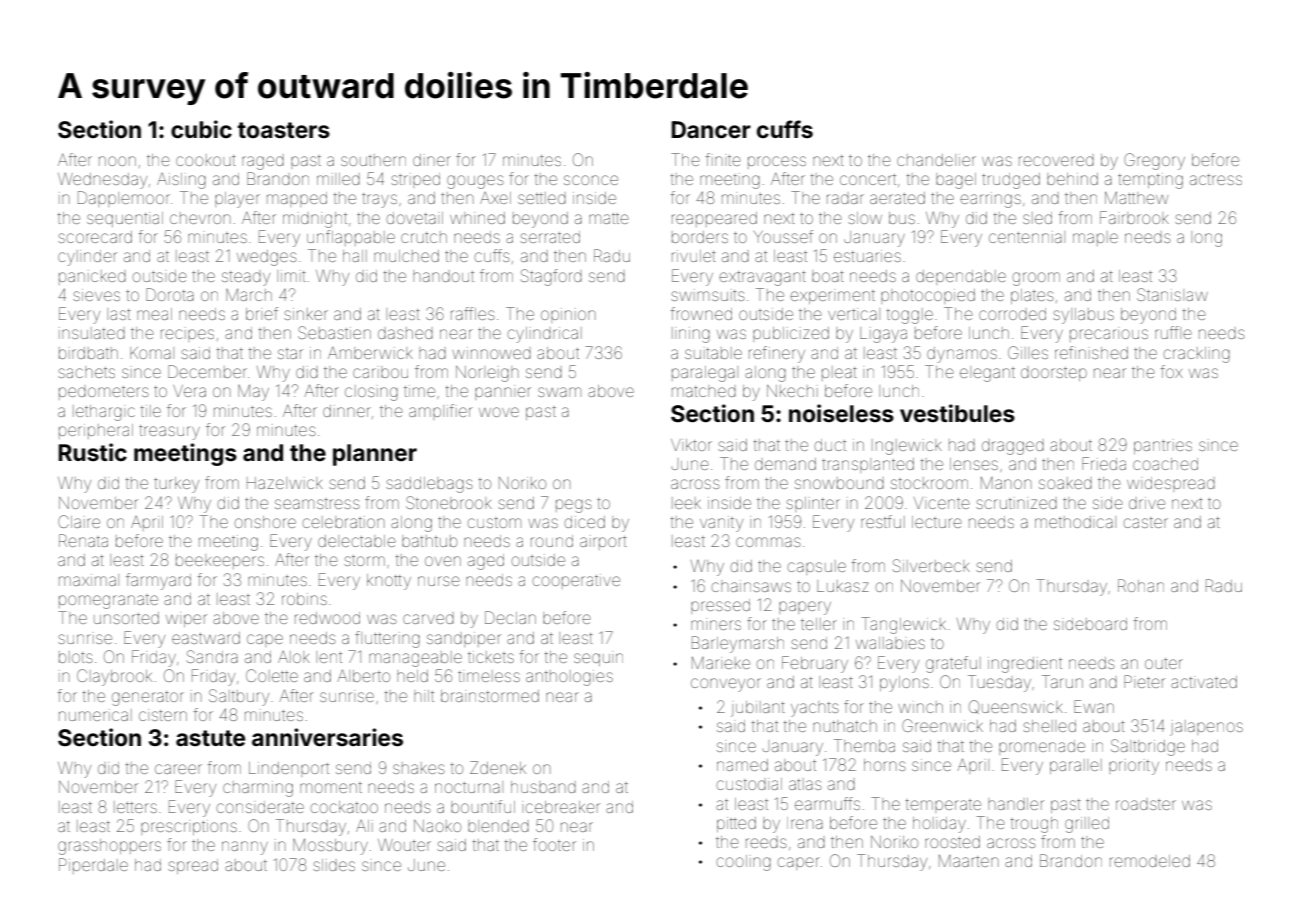 The image size is (1308, 924). I want to click on Piperdale, so click(93, 866).
